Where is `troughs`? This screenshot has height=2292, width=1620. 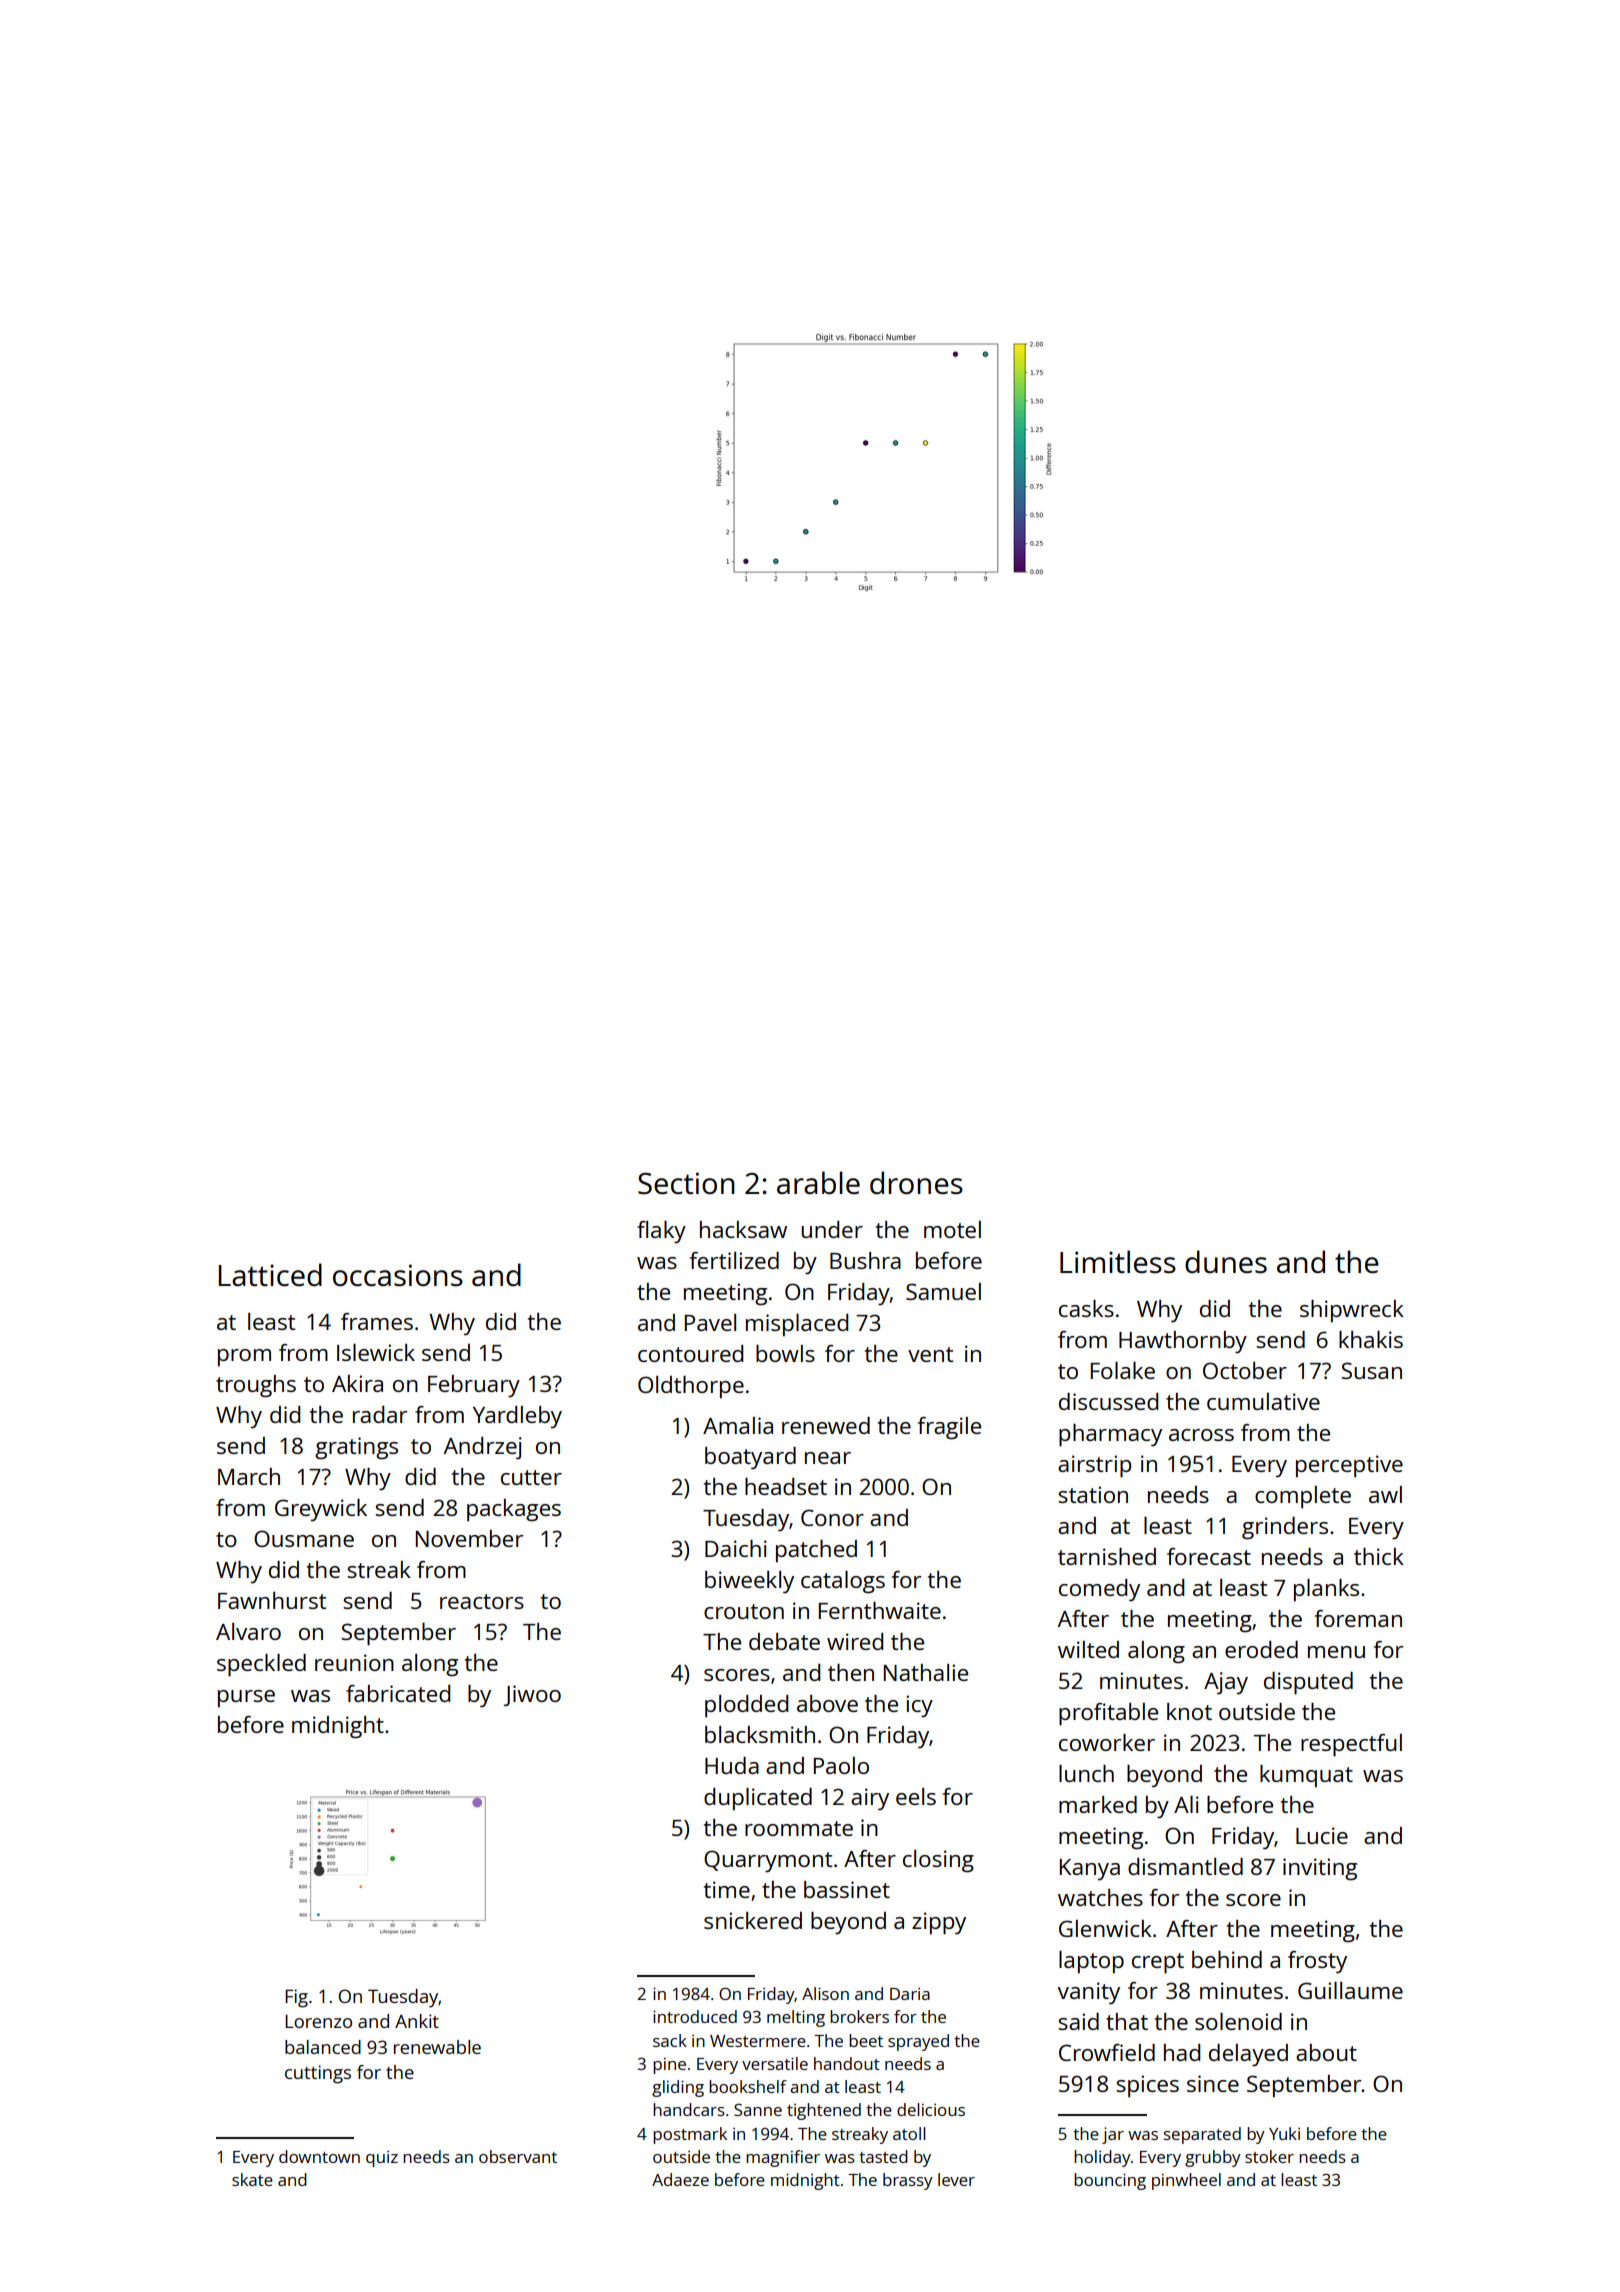 troughs is located at coordinates (256, 1386).
